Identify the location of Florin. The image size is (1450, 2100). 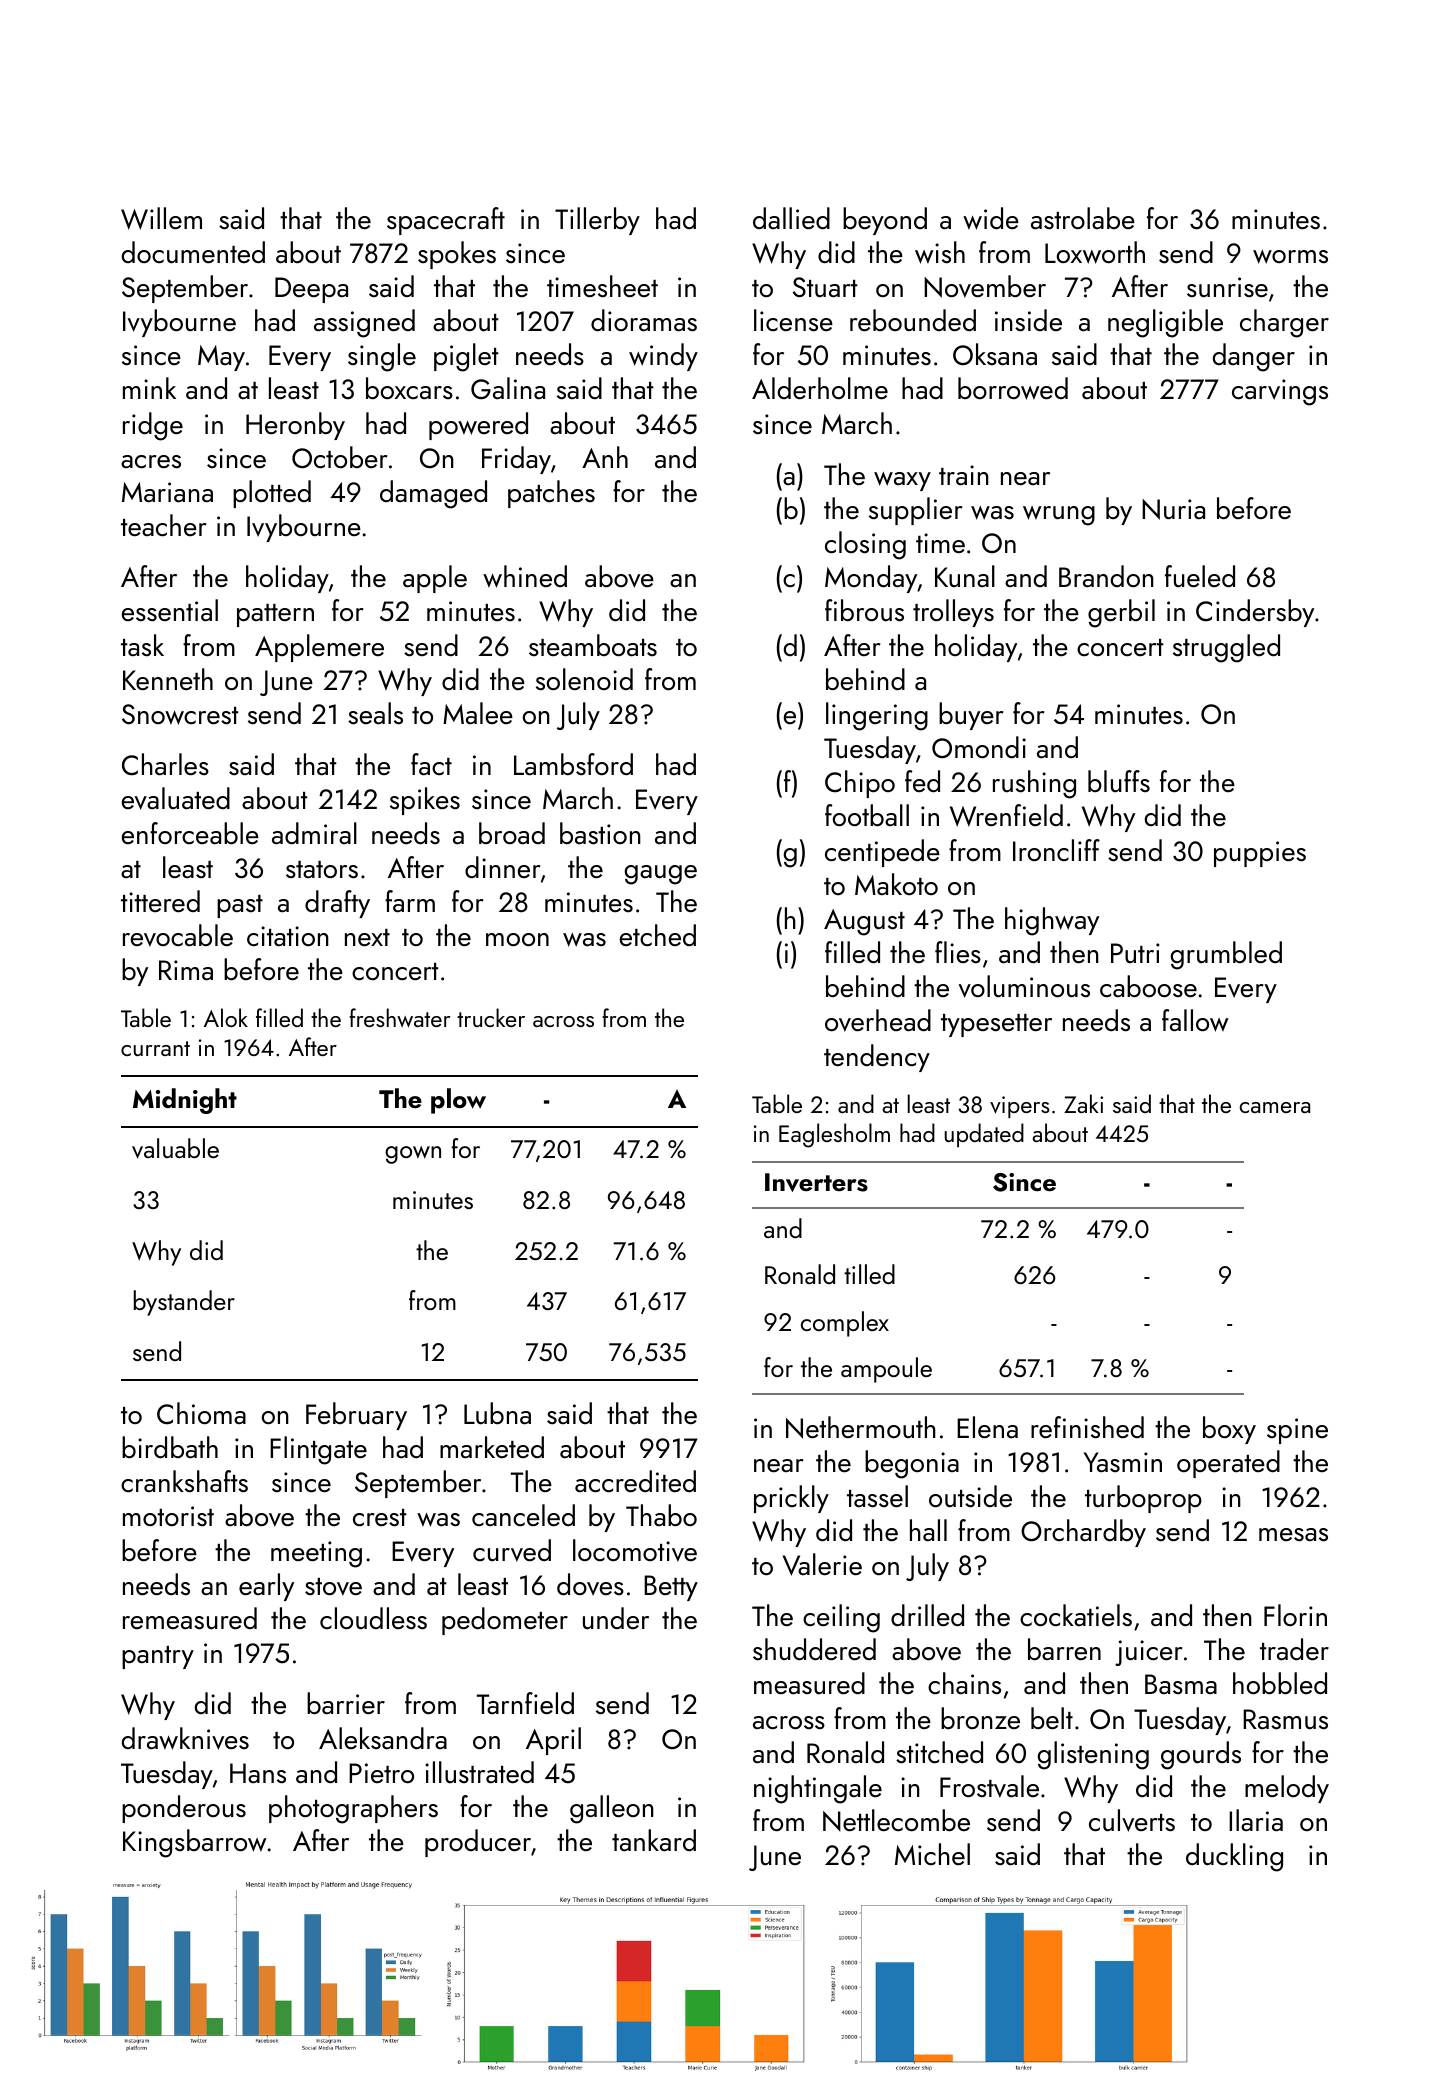
(1295, 1615).
